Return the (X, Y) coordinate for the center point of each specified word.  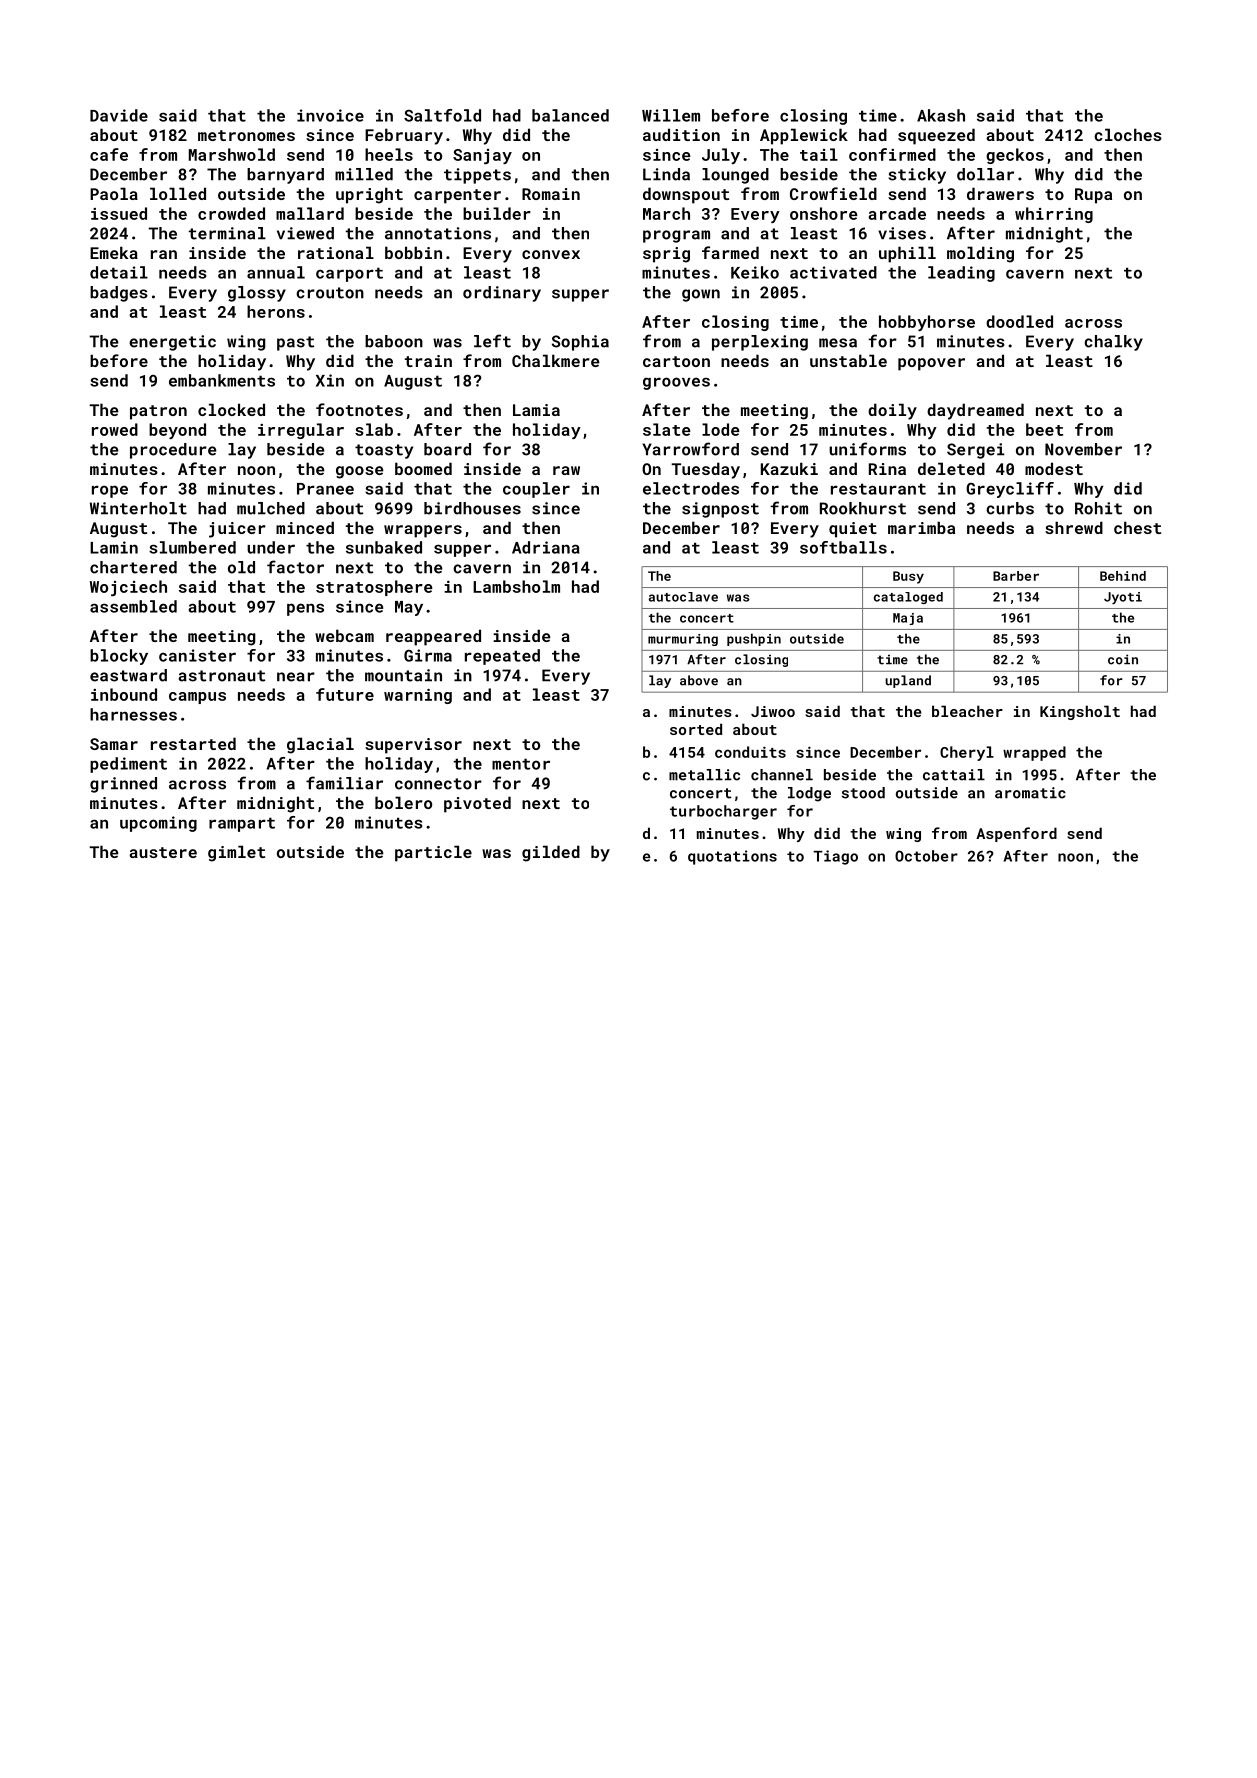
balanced (570, 115)
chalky (1113, 343)
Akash (941, 115)
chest (1137, 527)
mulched (271, 508)
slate (667, 429)
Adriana (546, 547)
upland (908, 681)
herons (276, 311)
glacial (320, 745)
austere (163, 852)
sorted (696, 729)
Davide (119, 115)
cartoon (676, 361)
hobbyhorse (927, 323)
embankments (222, 380)
